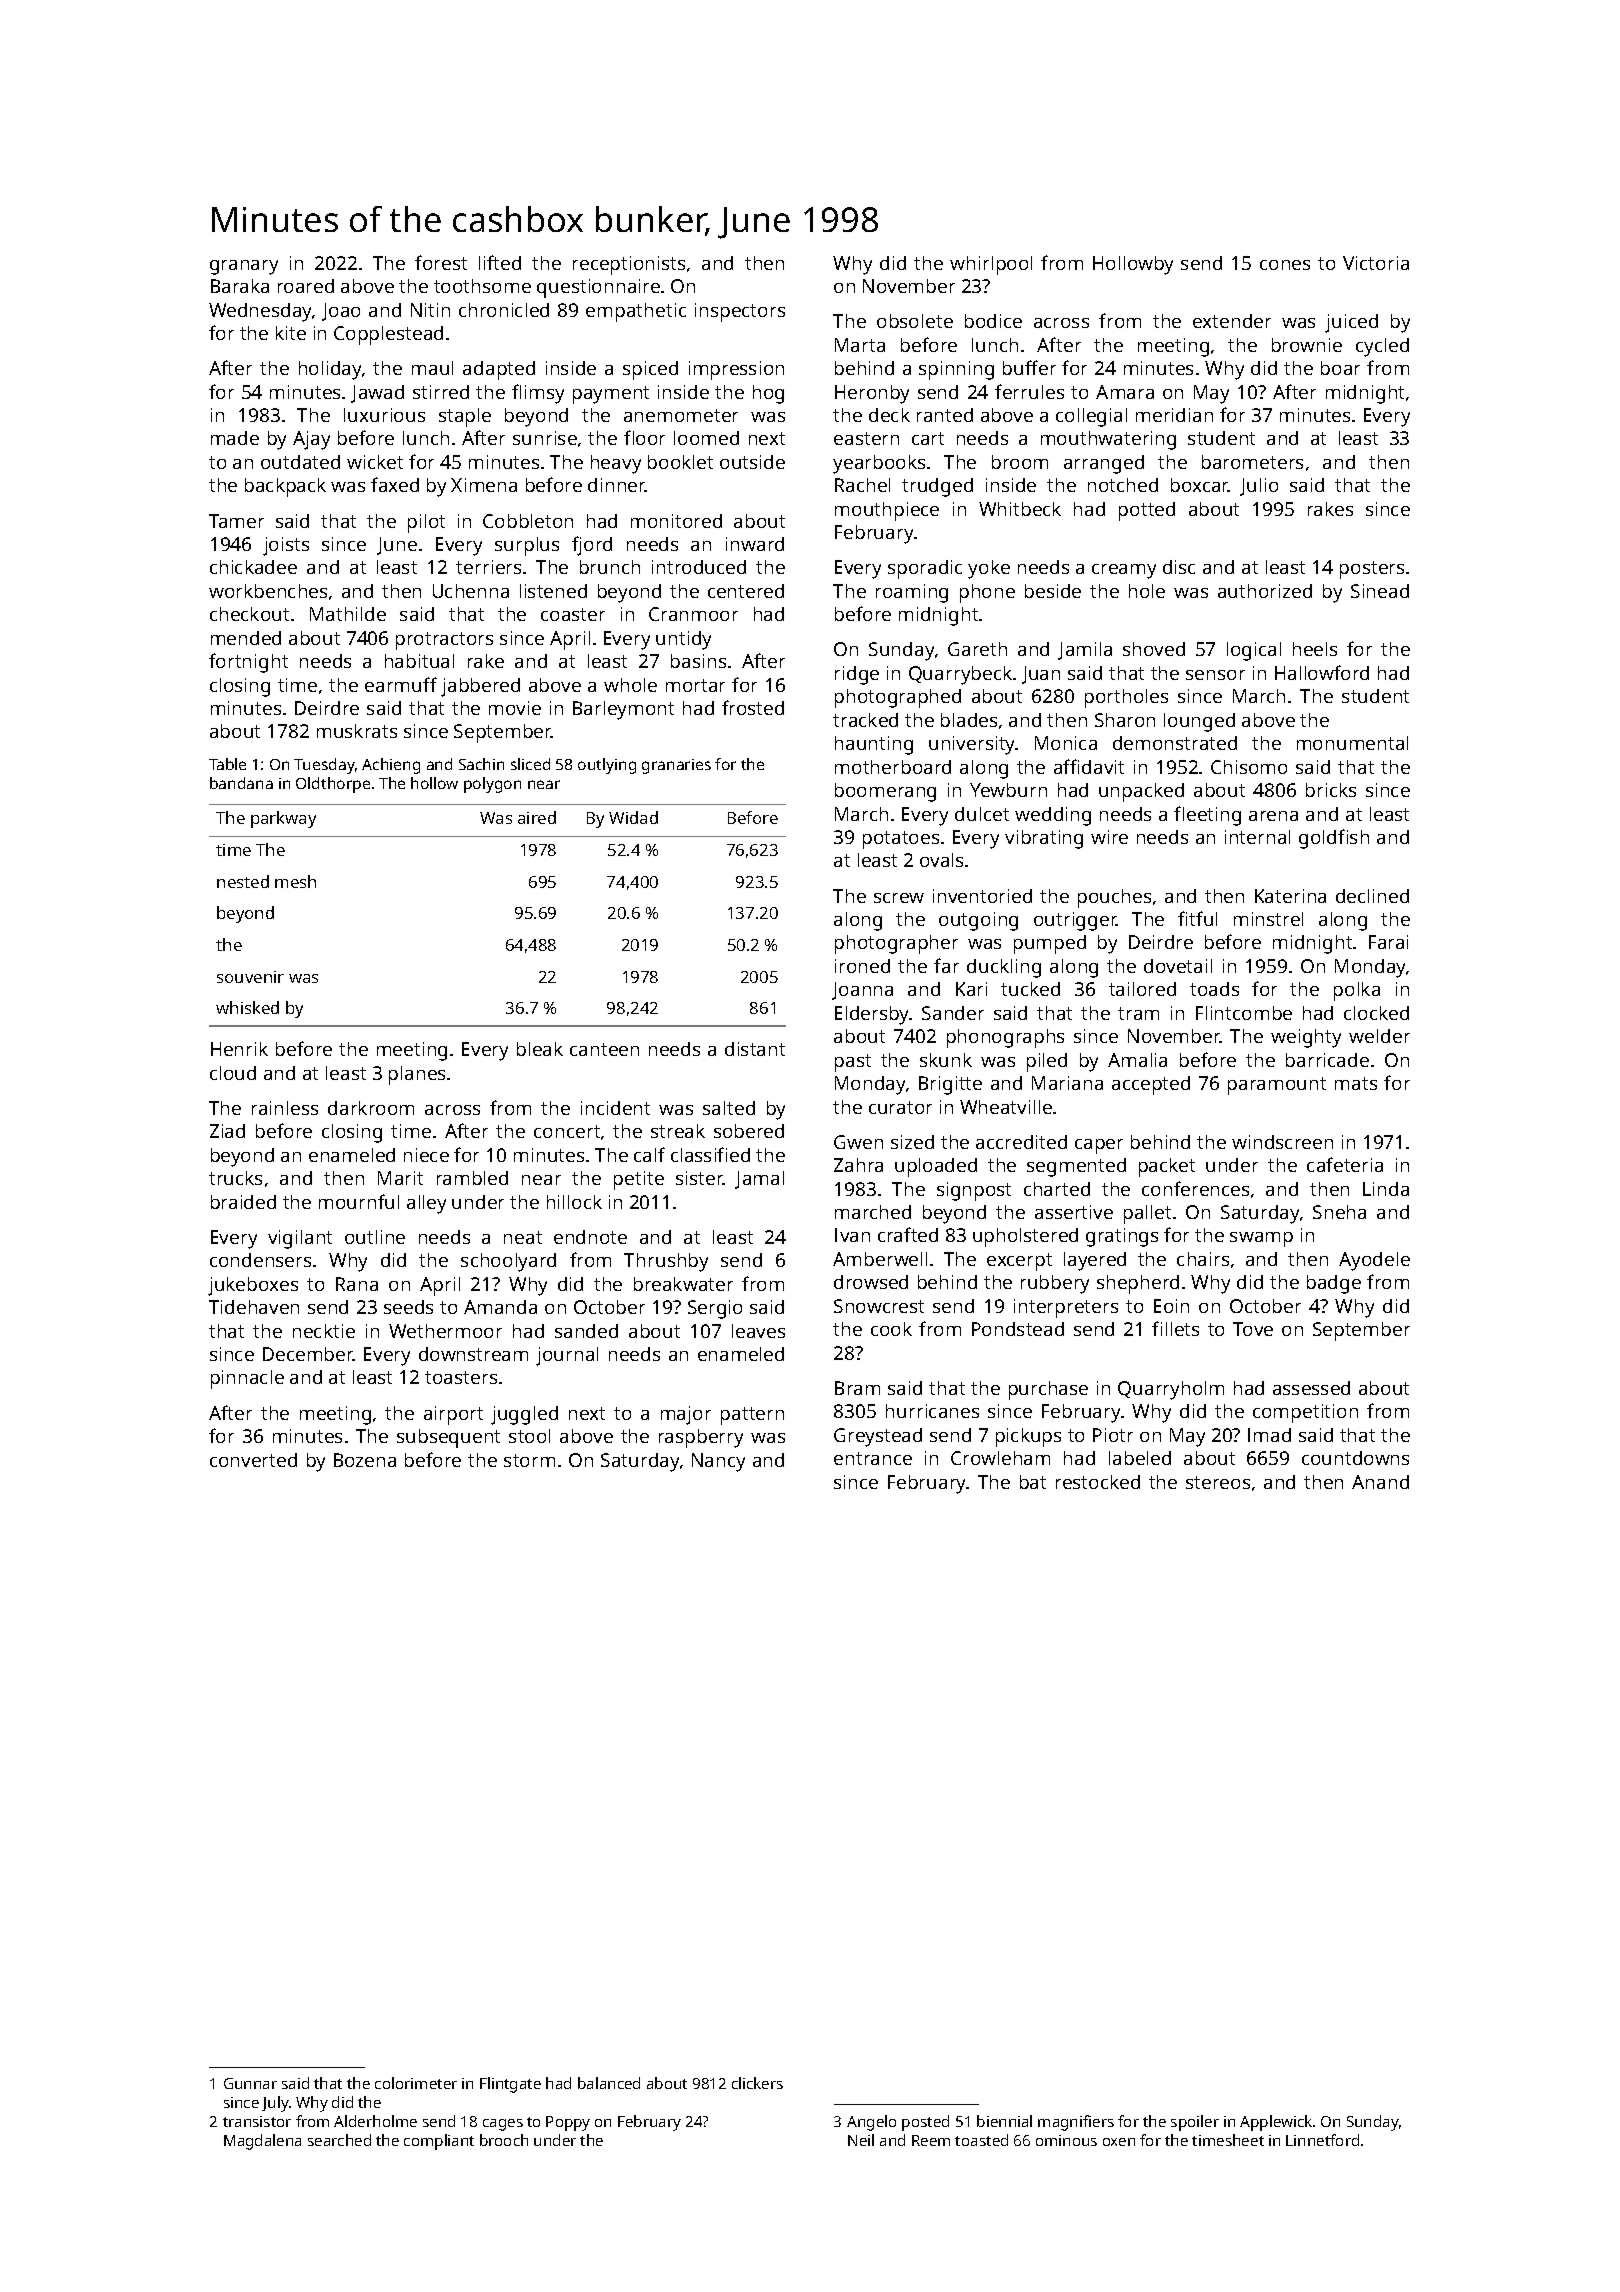 This image has height=2292, width=1620. Describe the element at coordinates (286, 546) in the image. I see `joists` at that location.
